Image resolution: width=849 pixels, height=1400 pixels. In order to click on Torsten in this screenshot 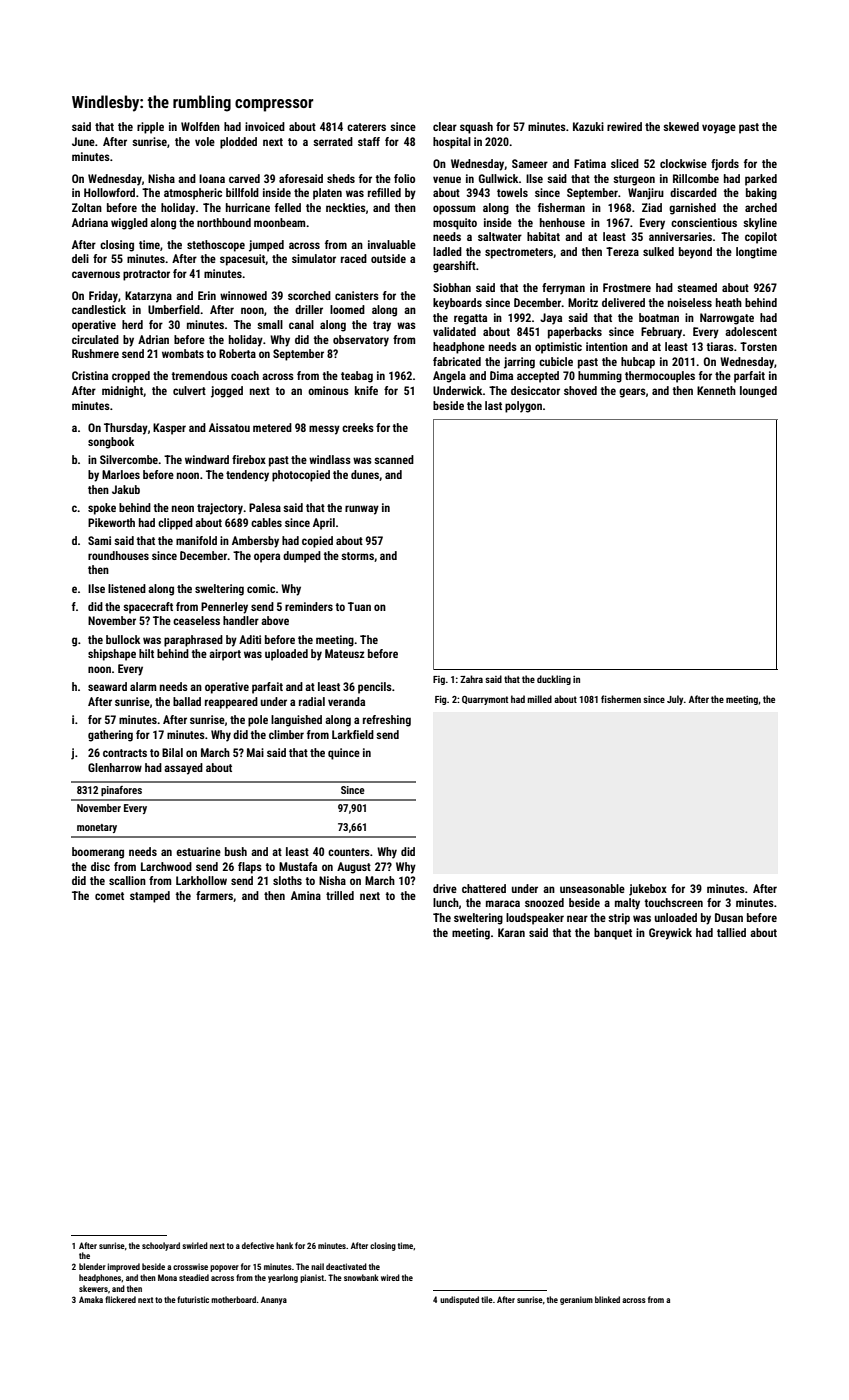, I will do `click(758, 346)`.
